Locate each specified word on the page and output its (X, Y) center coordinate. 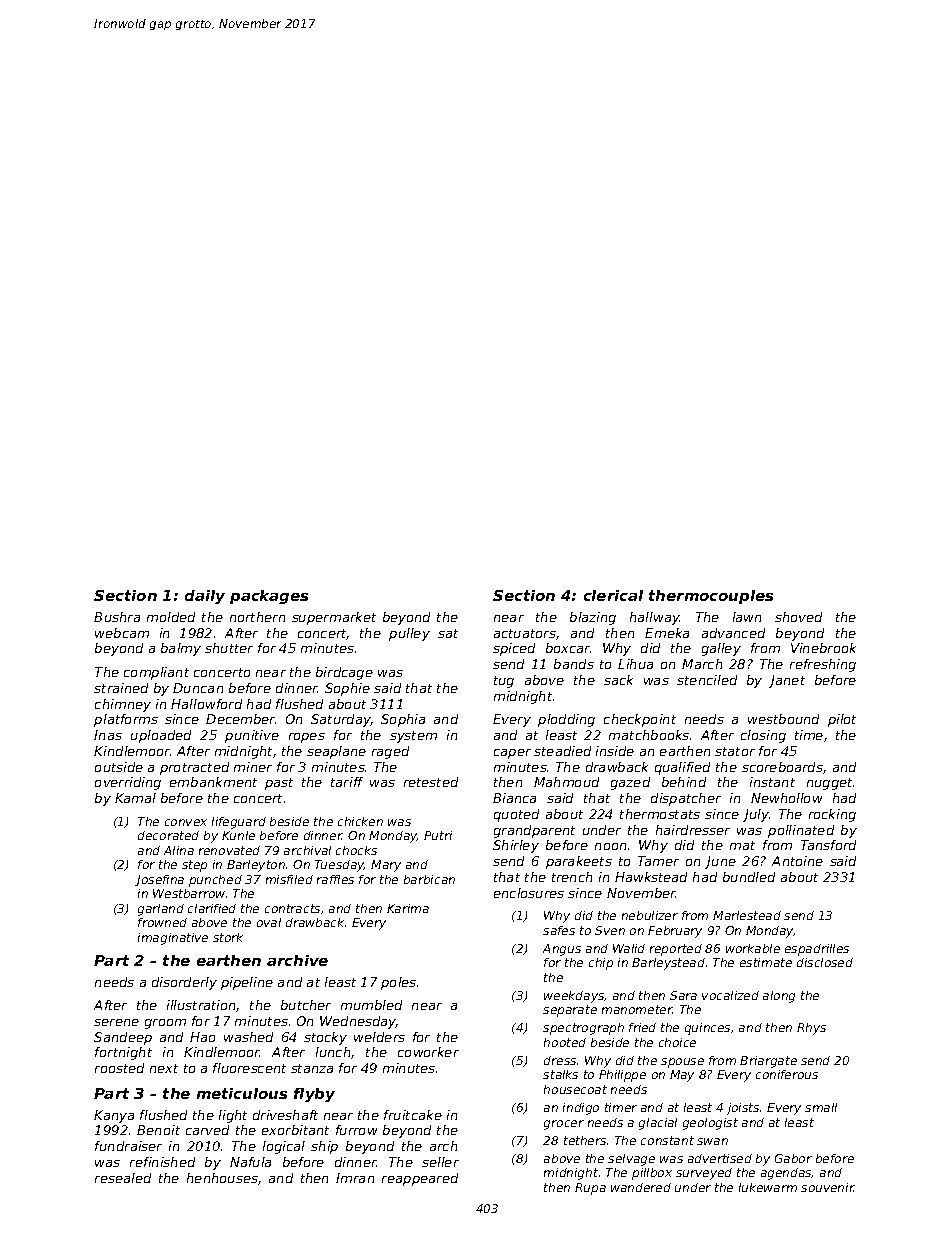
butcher (306, 1005)
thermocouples (711, 597)
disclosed (825, 962)
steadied (562, 751)
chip (601, 964)
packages (269, 597)
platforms (126, 720)
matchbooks (649, 735)
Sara (683, 995)
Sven (610, 930)
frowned (162, 922)
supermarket (334, 618)
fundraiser (128, 1146)
